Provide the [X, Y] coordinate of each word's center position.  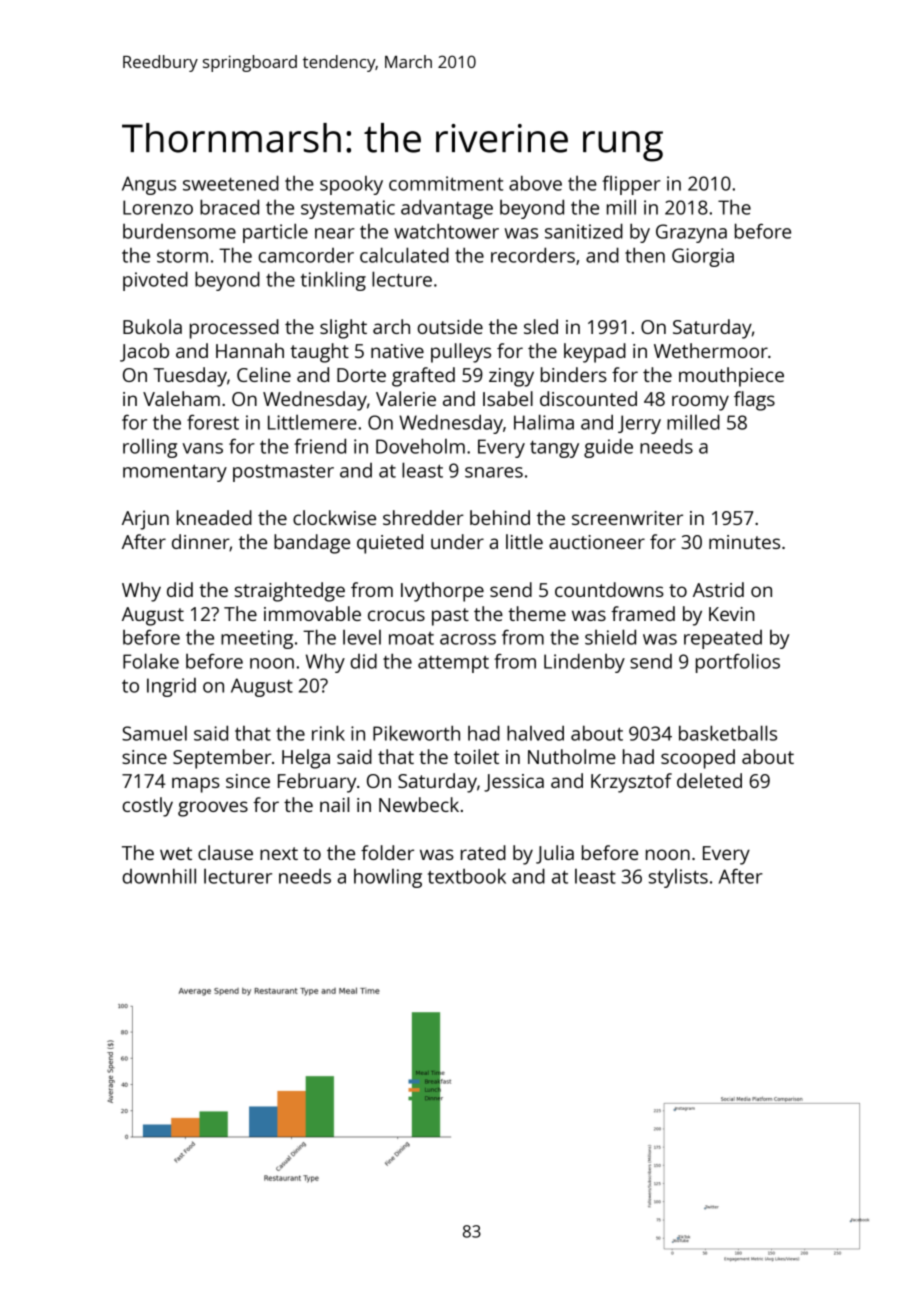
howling [388, 878]
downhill [159, 876]
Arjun [145, 520]
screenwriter [627, 518]
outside [450, 326]
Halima [544, 422]
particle [275, 233]
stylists [678, 878]
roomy [700, 403]
